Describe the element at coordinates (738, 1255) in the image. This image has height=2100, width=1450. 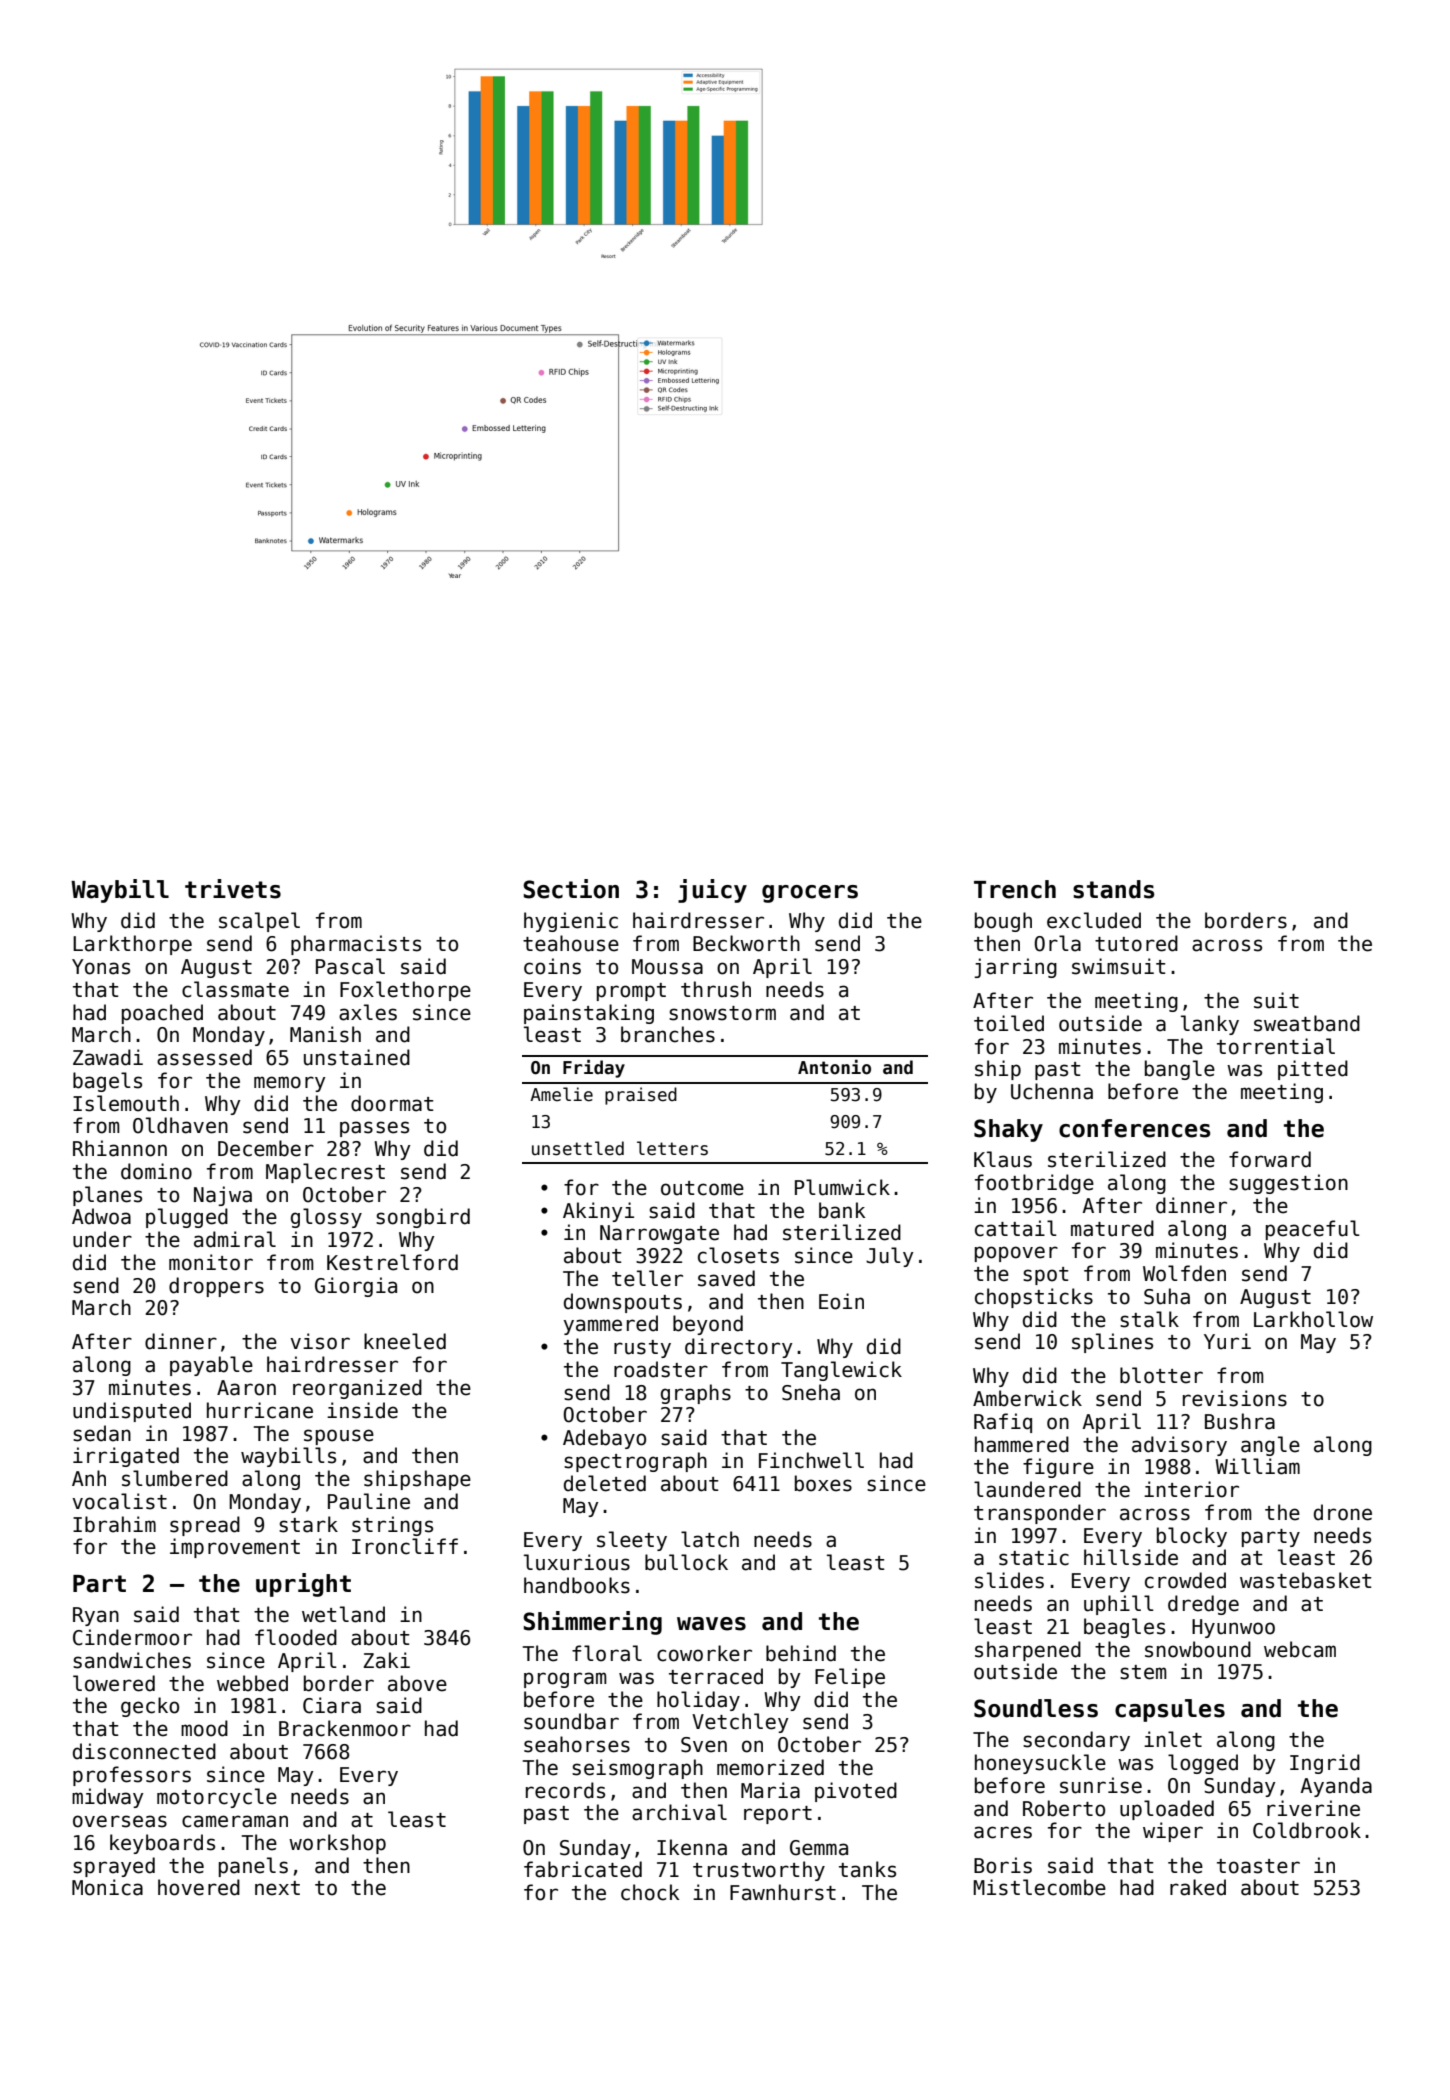
I see `closets` at that location.
